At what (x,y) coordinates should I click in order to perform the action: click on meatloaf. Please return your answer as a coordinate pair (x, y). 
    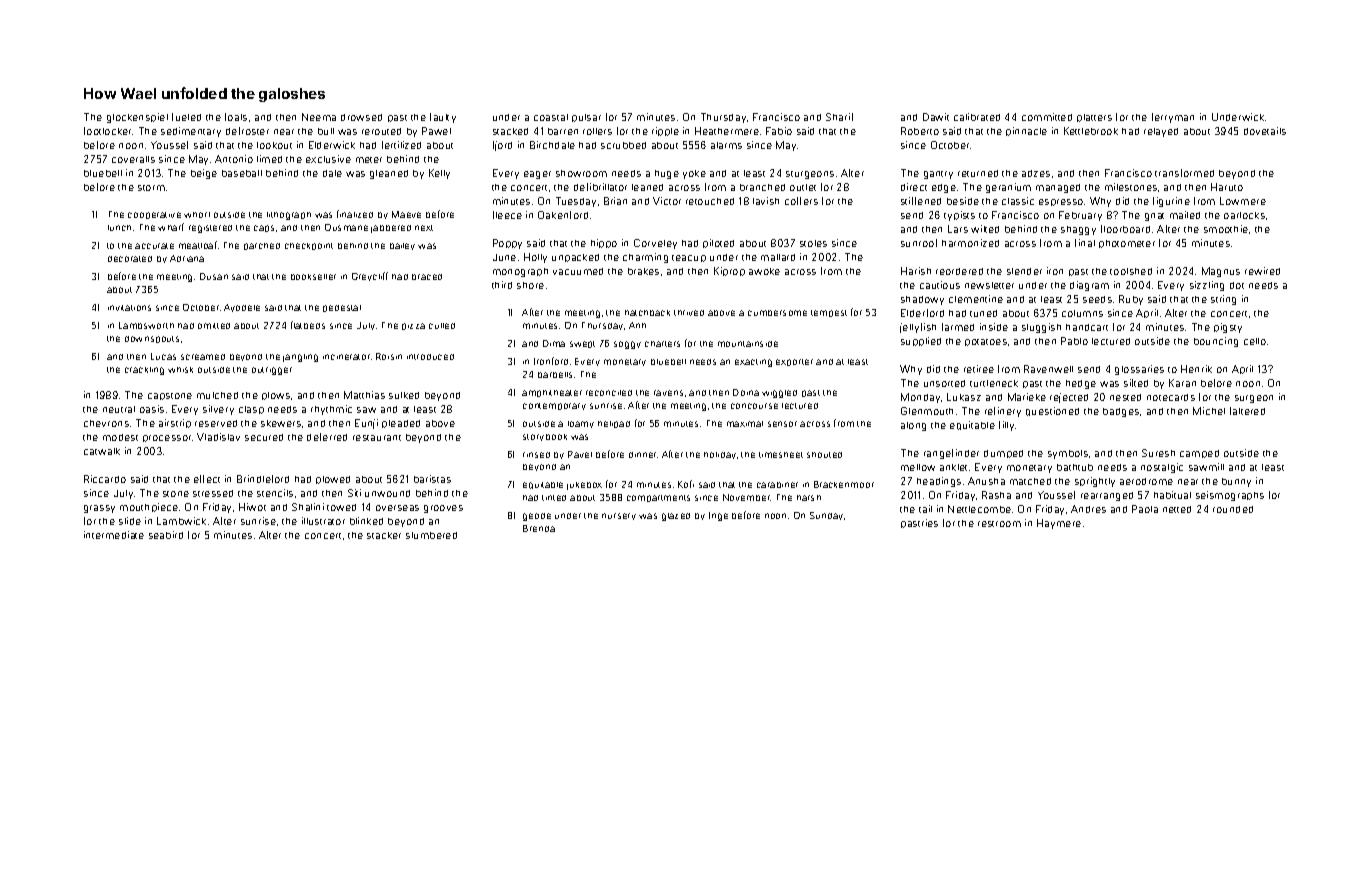
    Looking at the image, I should click on (198, 245).
